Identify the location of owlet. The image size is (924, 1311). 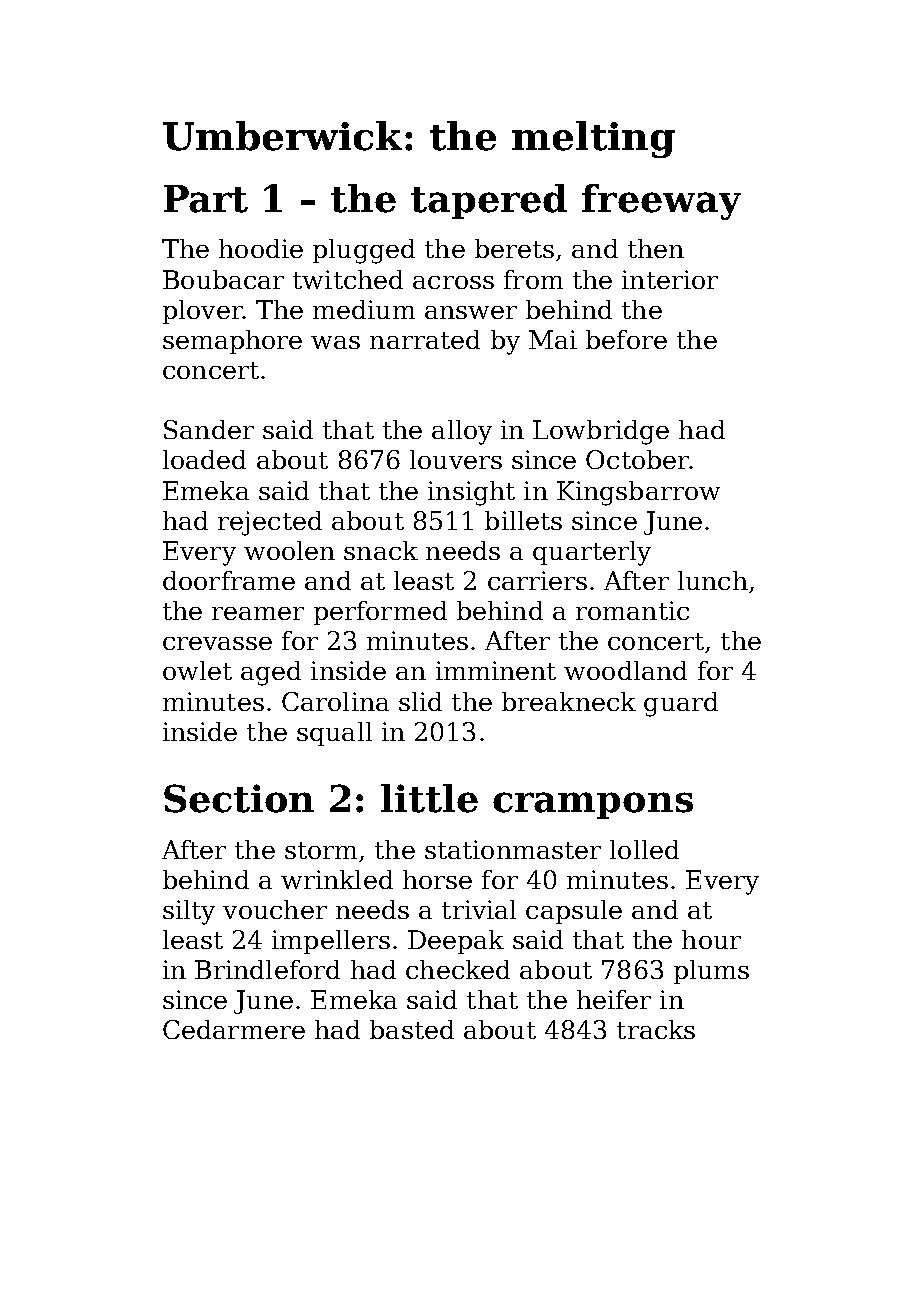
(197, 670).
